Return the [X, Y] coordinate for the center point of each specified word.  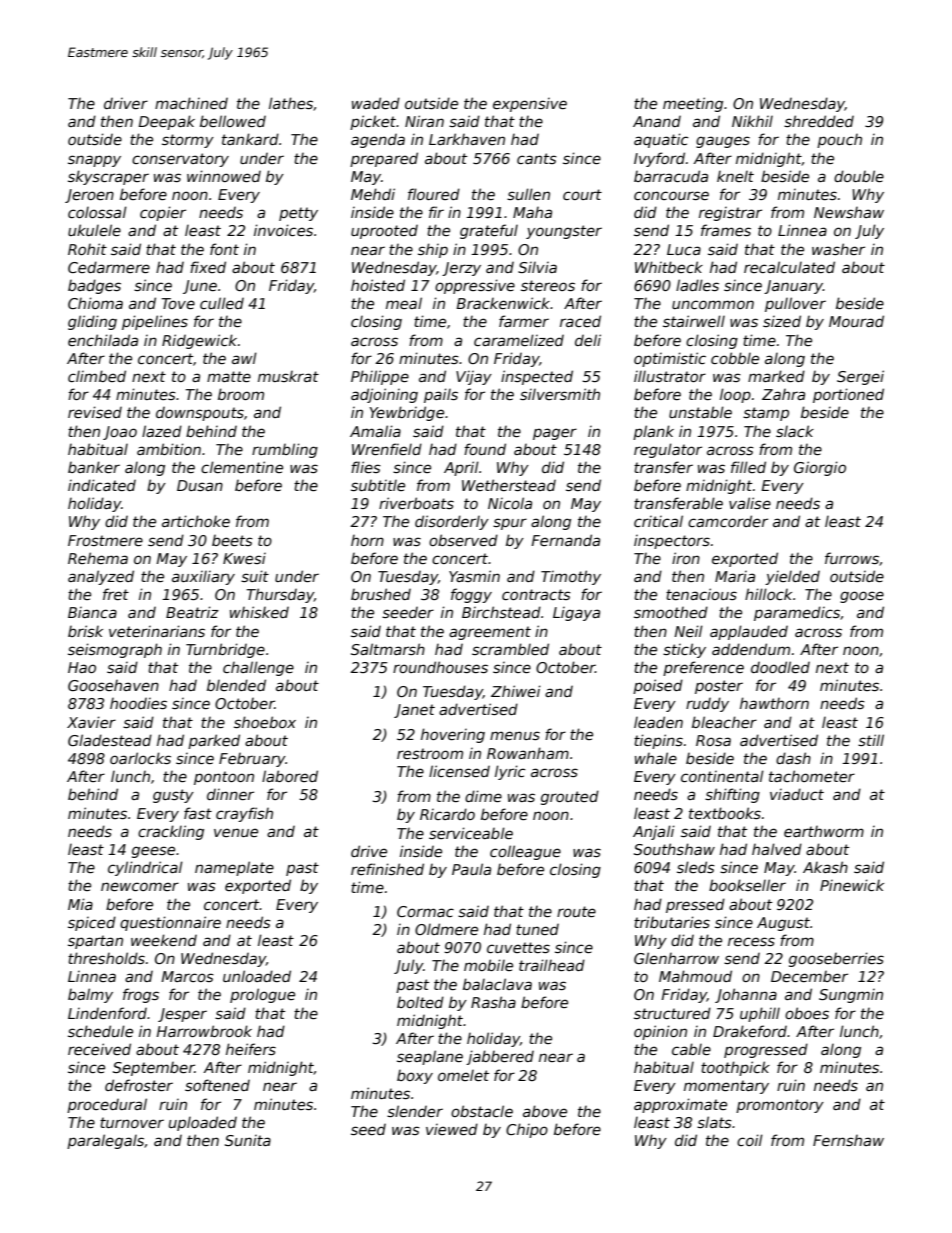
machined [191, 103]
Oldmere [446, 929]
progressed [766, 1050]
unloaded [257, 976]
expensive [530, 105]
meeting [693, 104]
